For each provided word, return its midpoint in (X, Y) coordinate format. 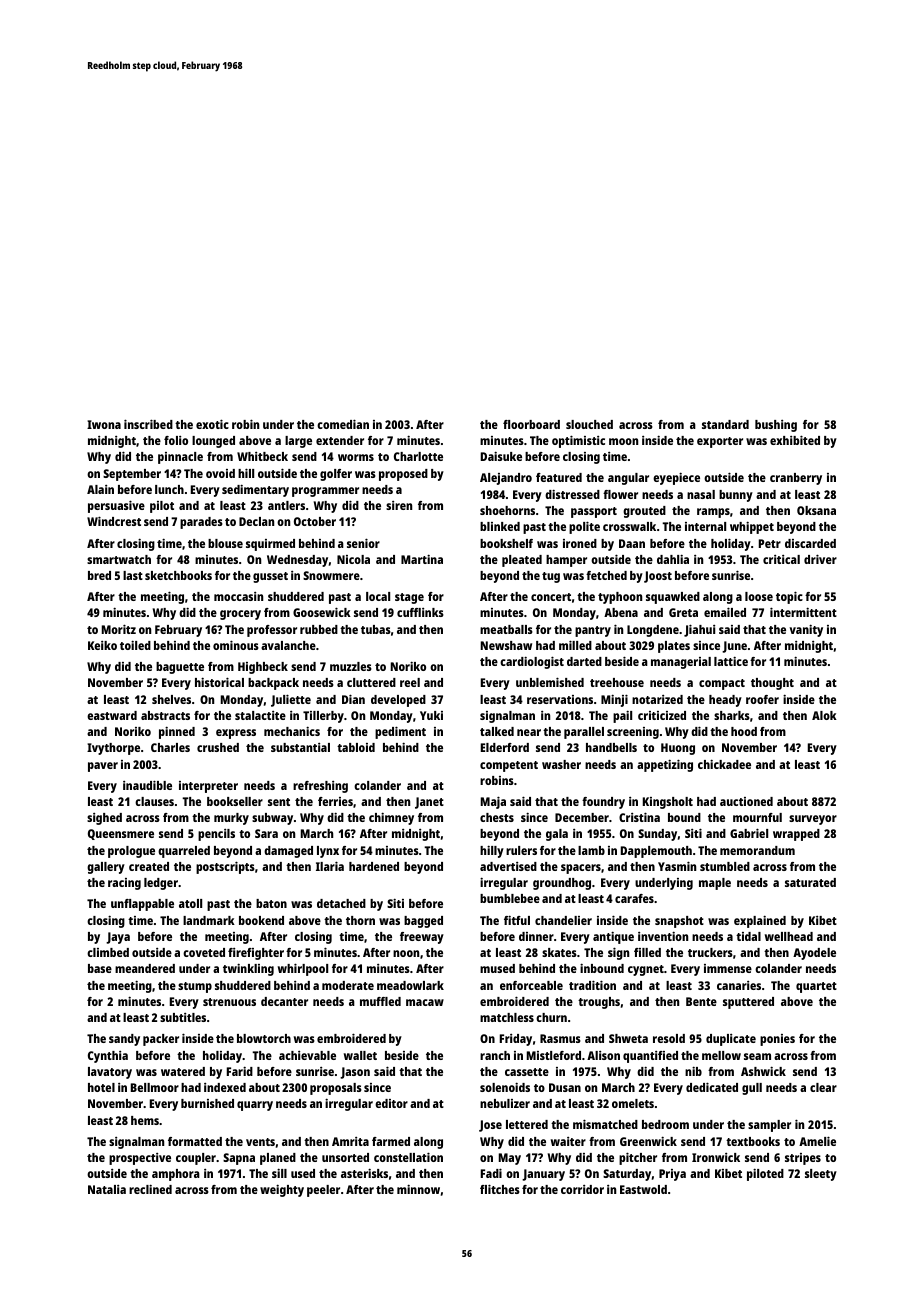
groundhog (562, 884)
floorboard (531, 424)
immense (728, 968)
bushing (776, 426)
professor (272, 631)
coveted (204, 952)
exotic (212, 424)
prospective (140, 1159)
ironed (580, 543)
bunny (736, 496)
